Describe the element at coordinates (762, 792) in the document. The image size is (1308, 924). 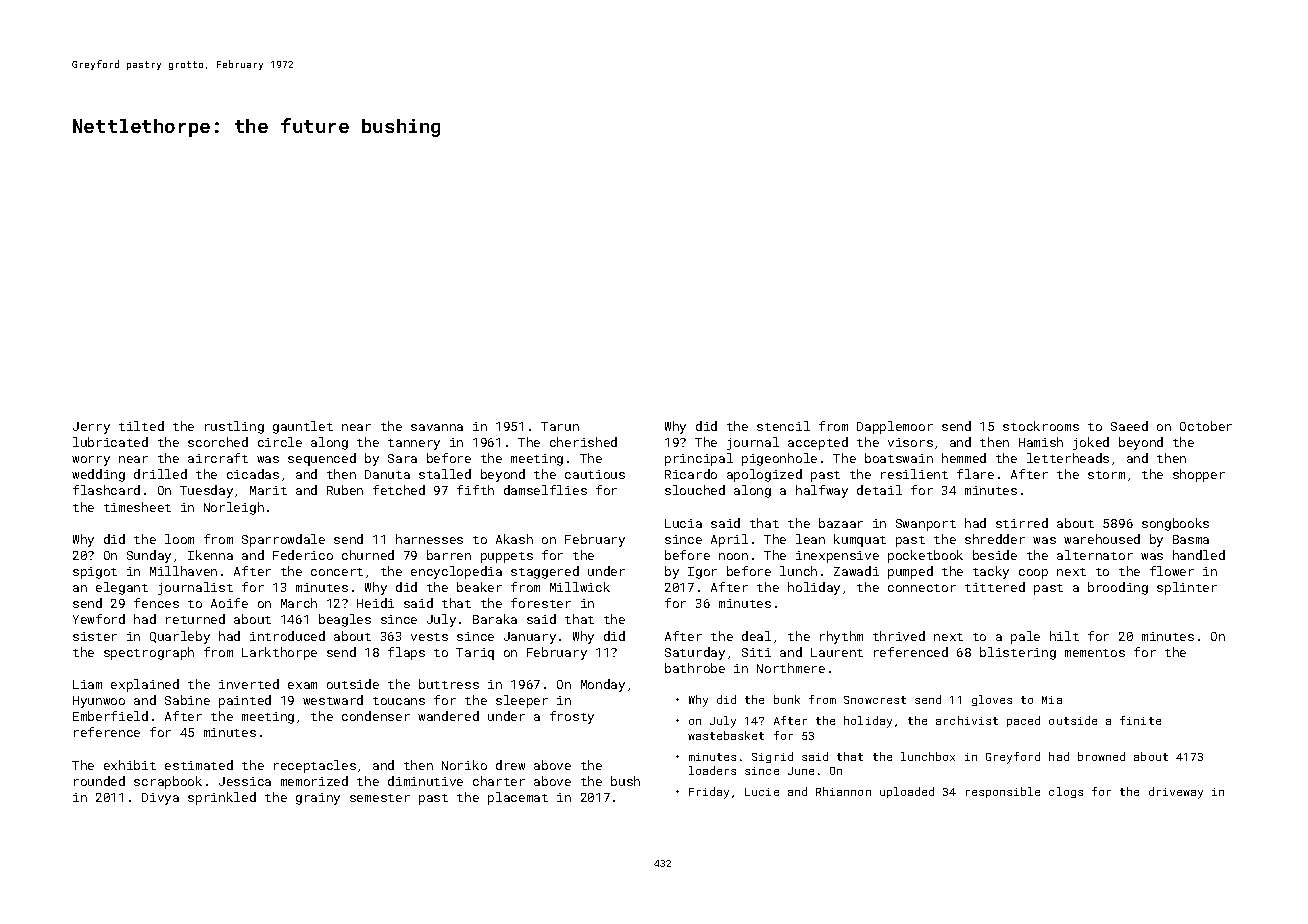
I see `Lucie` at that location.
